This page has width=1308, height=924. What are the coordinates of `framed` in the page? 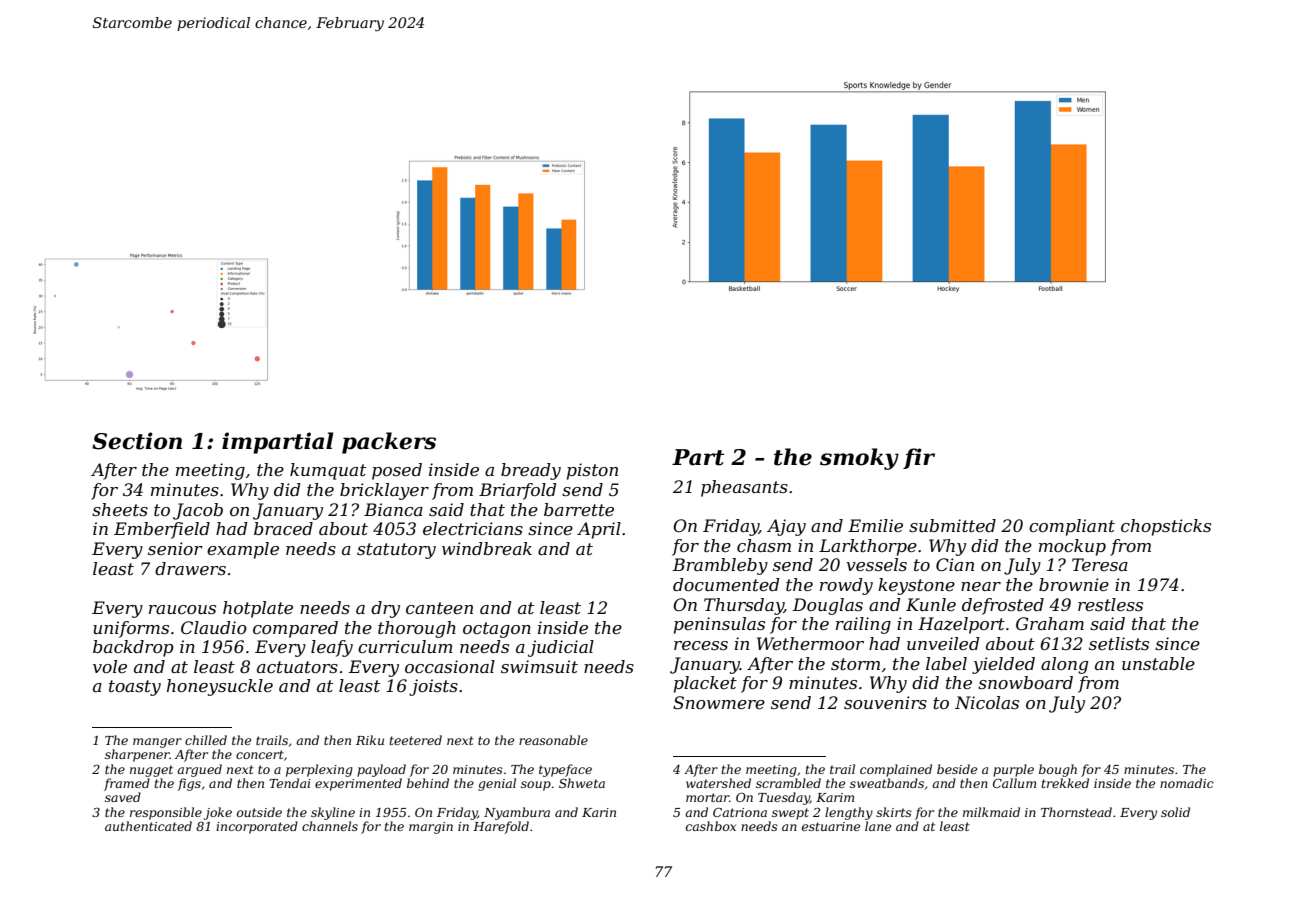 It's located at (127, 784).
